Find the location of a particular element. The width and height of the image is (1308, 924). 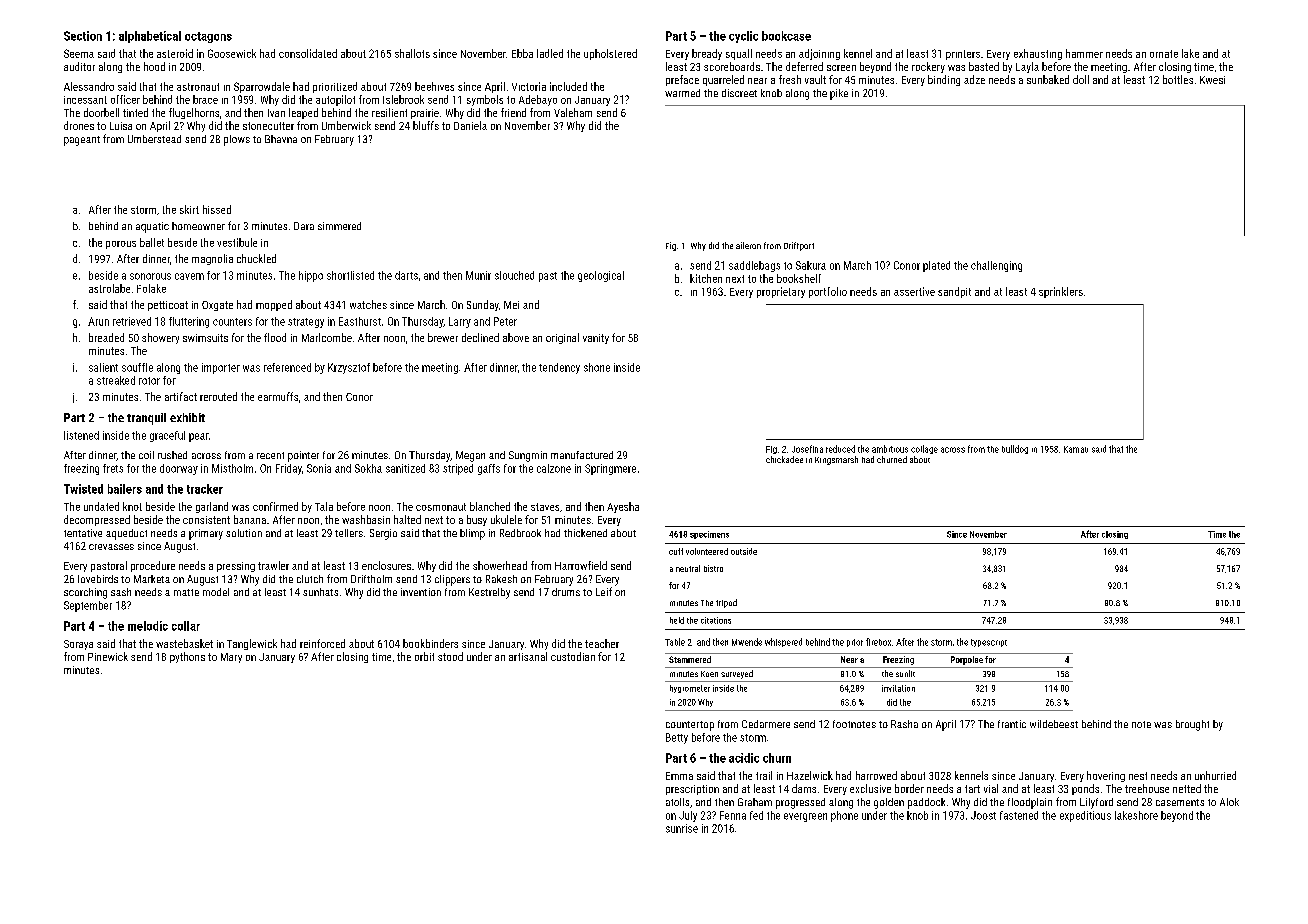

Kestrelby is located at coordinates (489, 593).
